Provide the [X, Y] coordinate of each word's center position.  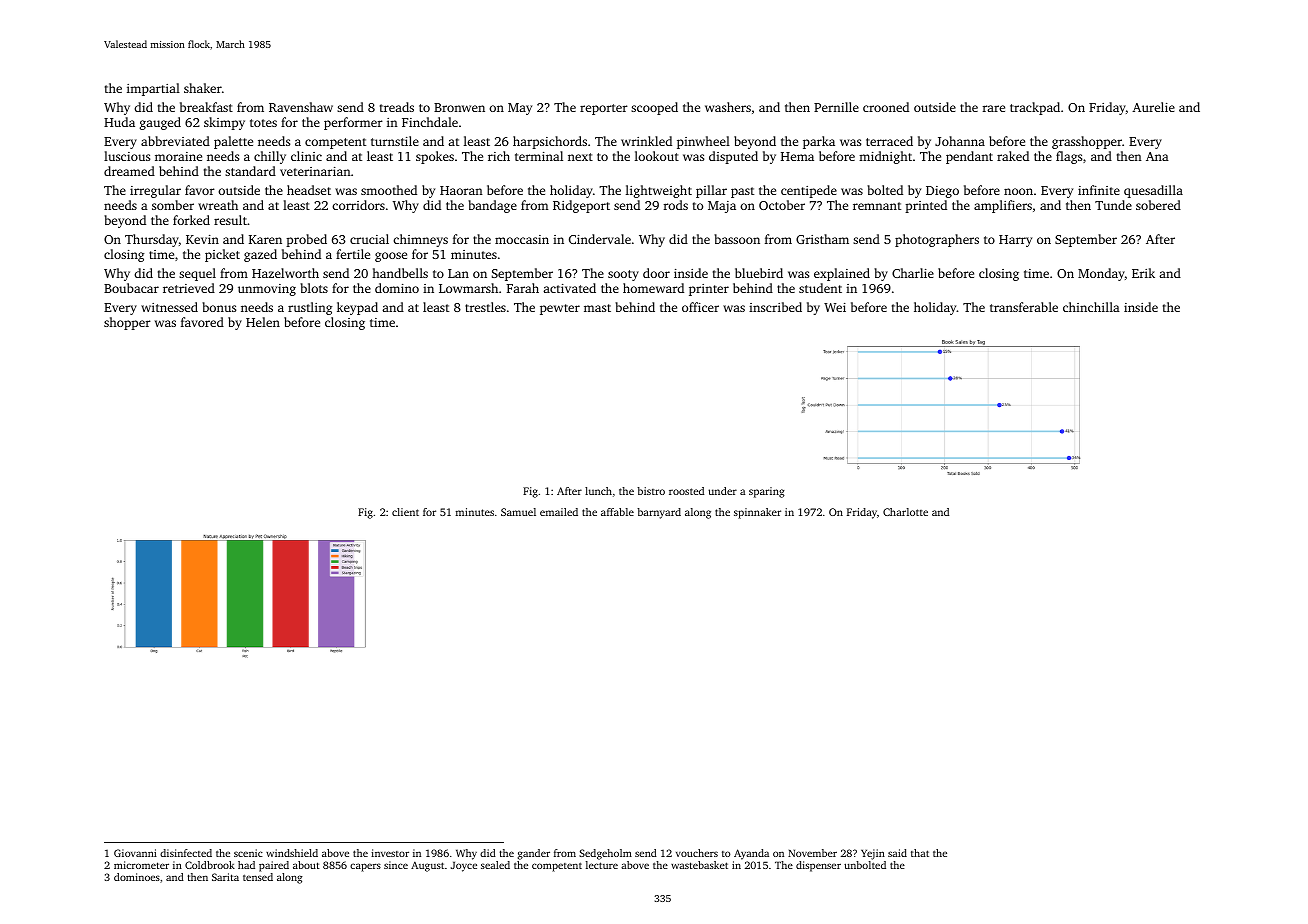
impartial [153, 89]
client [405, 512]
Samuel [518, 512]
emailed [559, 512]
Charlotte [905, 512]
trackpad [1035, 108]
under [722, 491]
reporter [604, 109]
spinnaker [757, 513]
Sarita [225, 877]
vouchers [697, 853]
